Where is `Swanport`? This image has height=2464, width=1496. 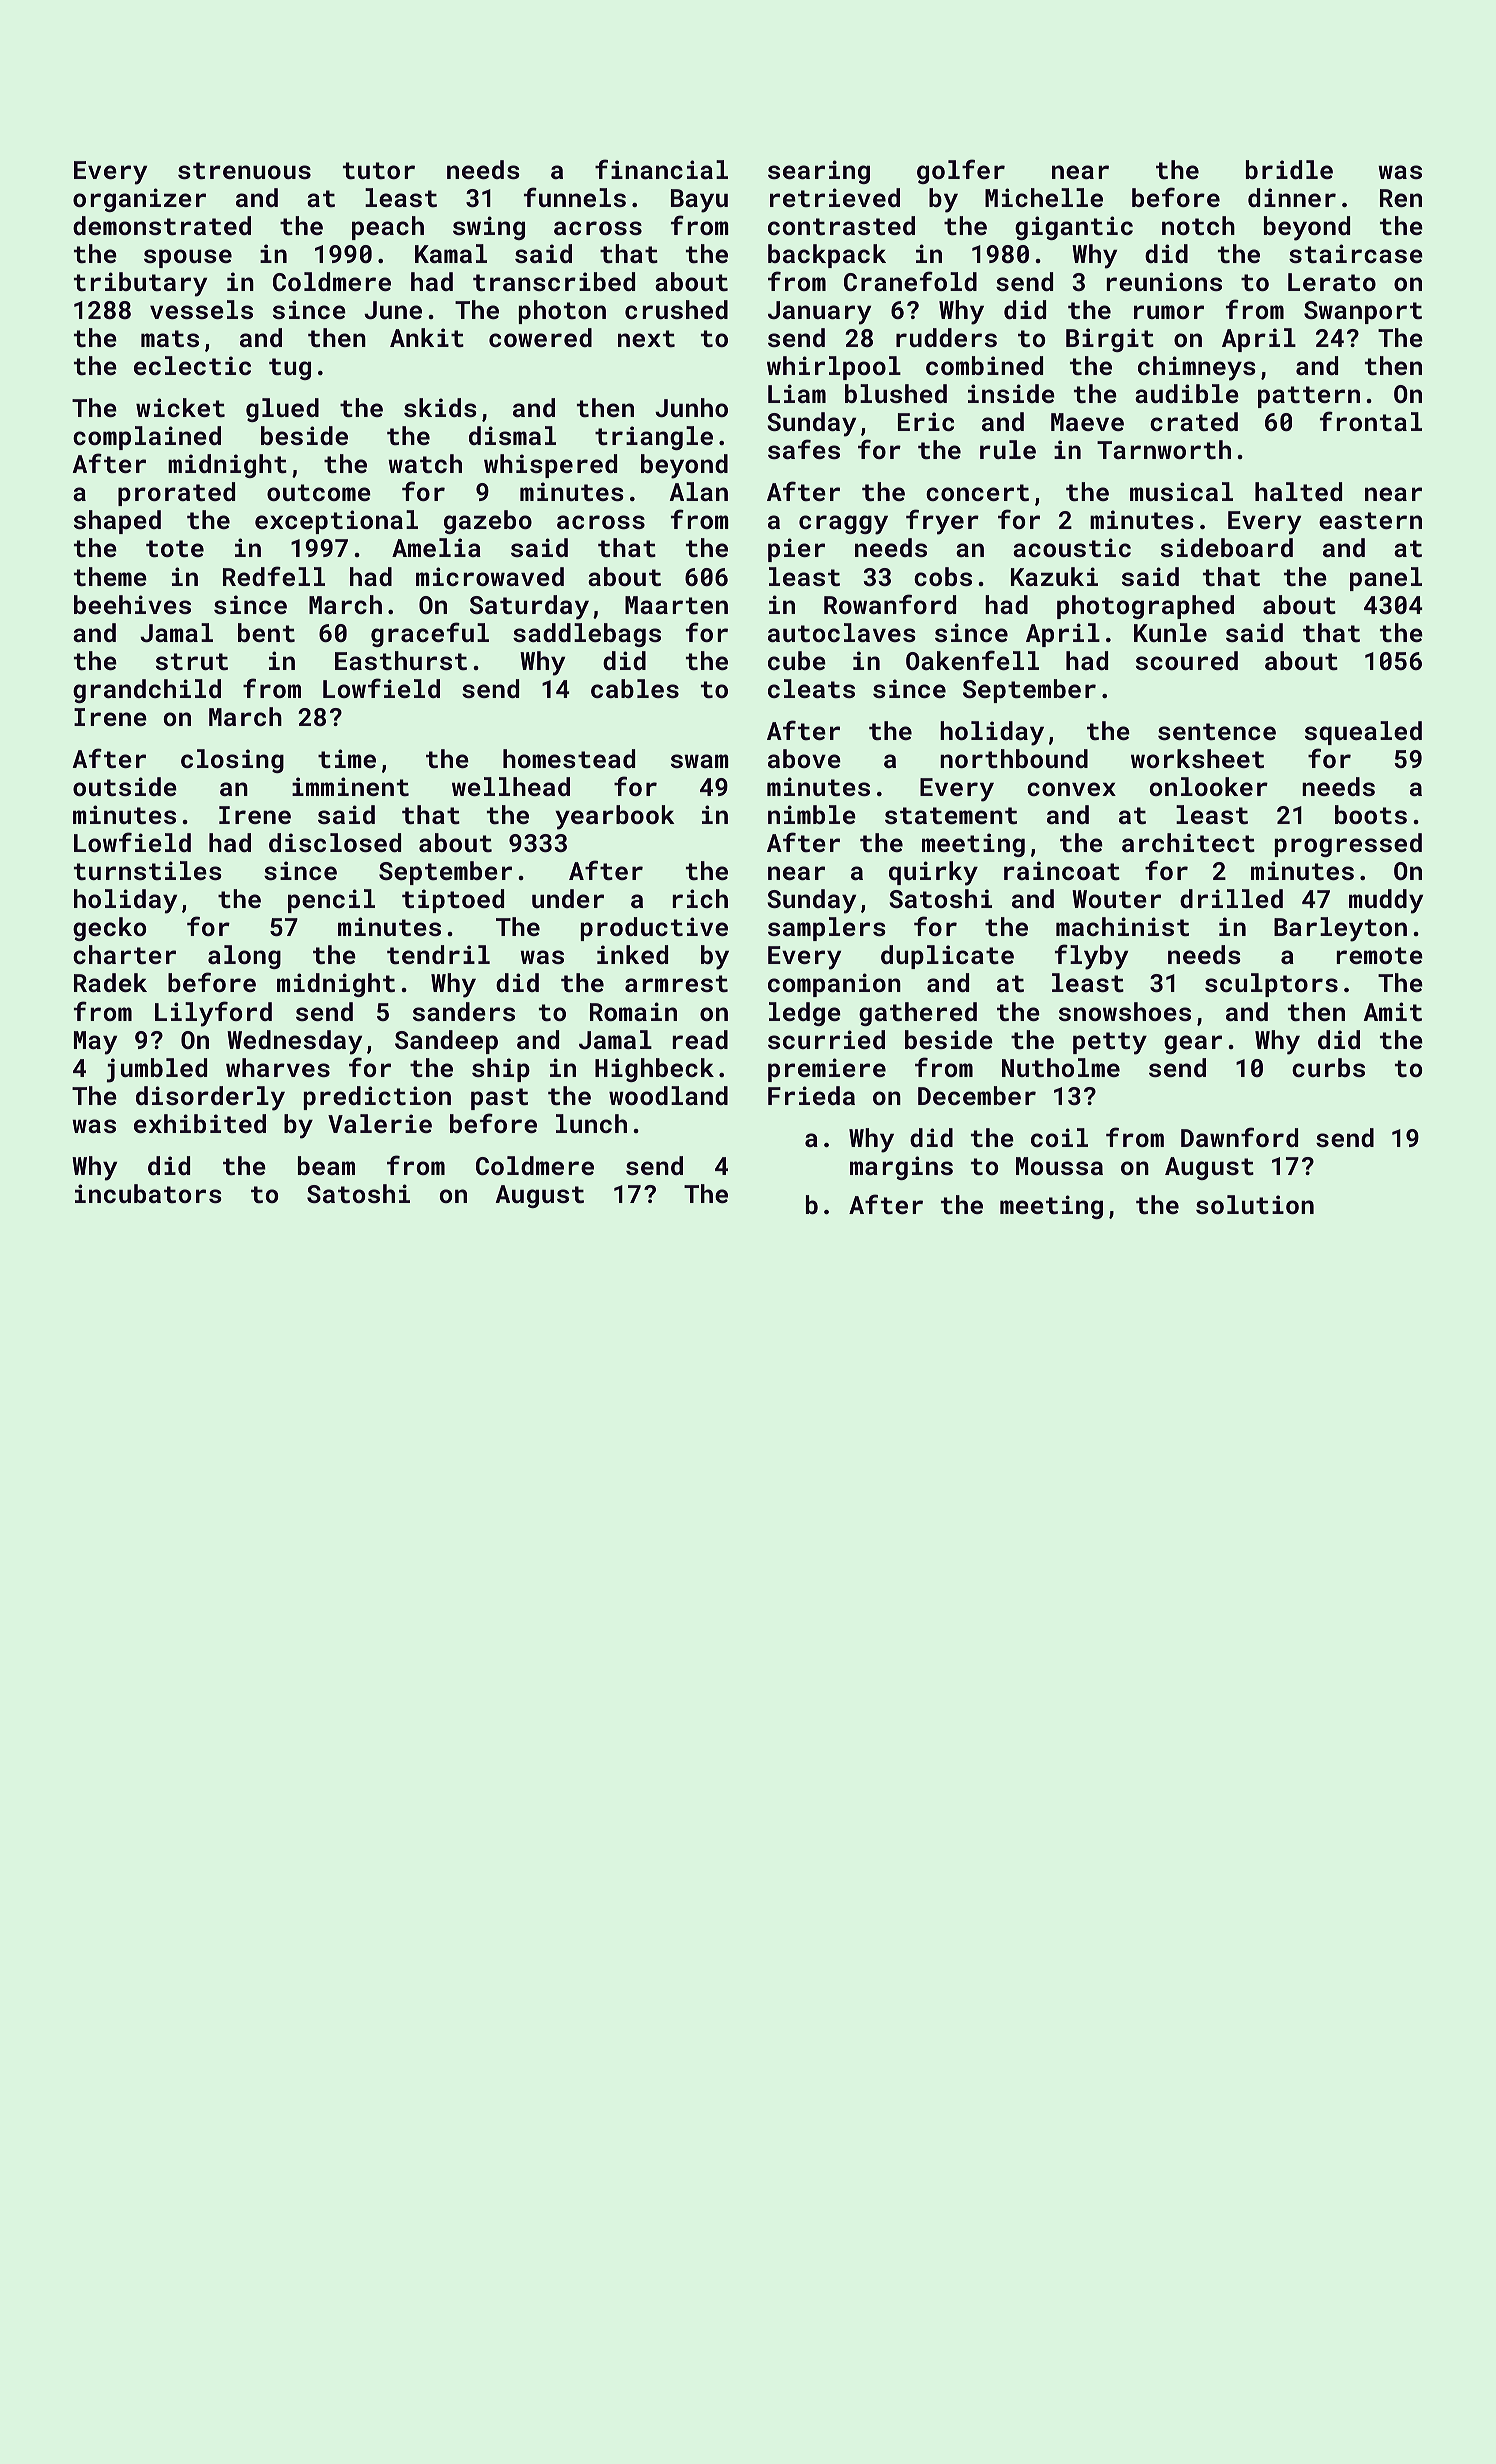 Swanport is located at coordinates (1363, 312).
